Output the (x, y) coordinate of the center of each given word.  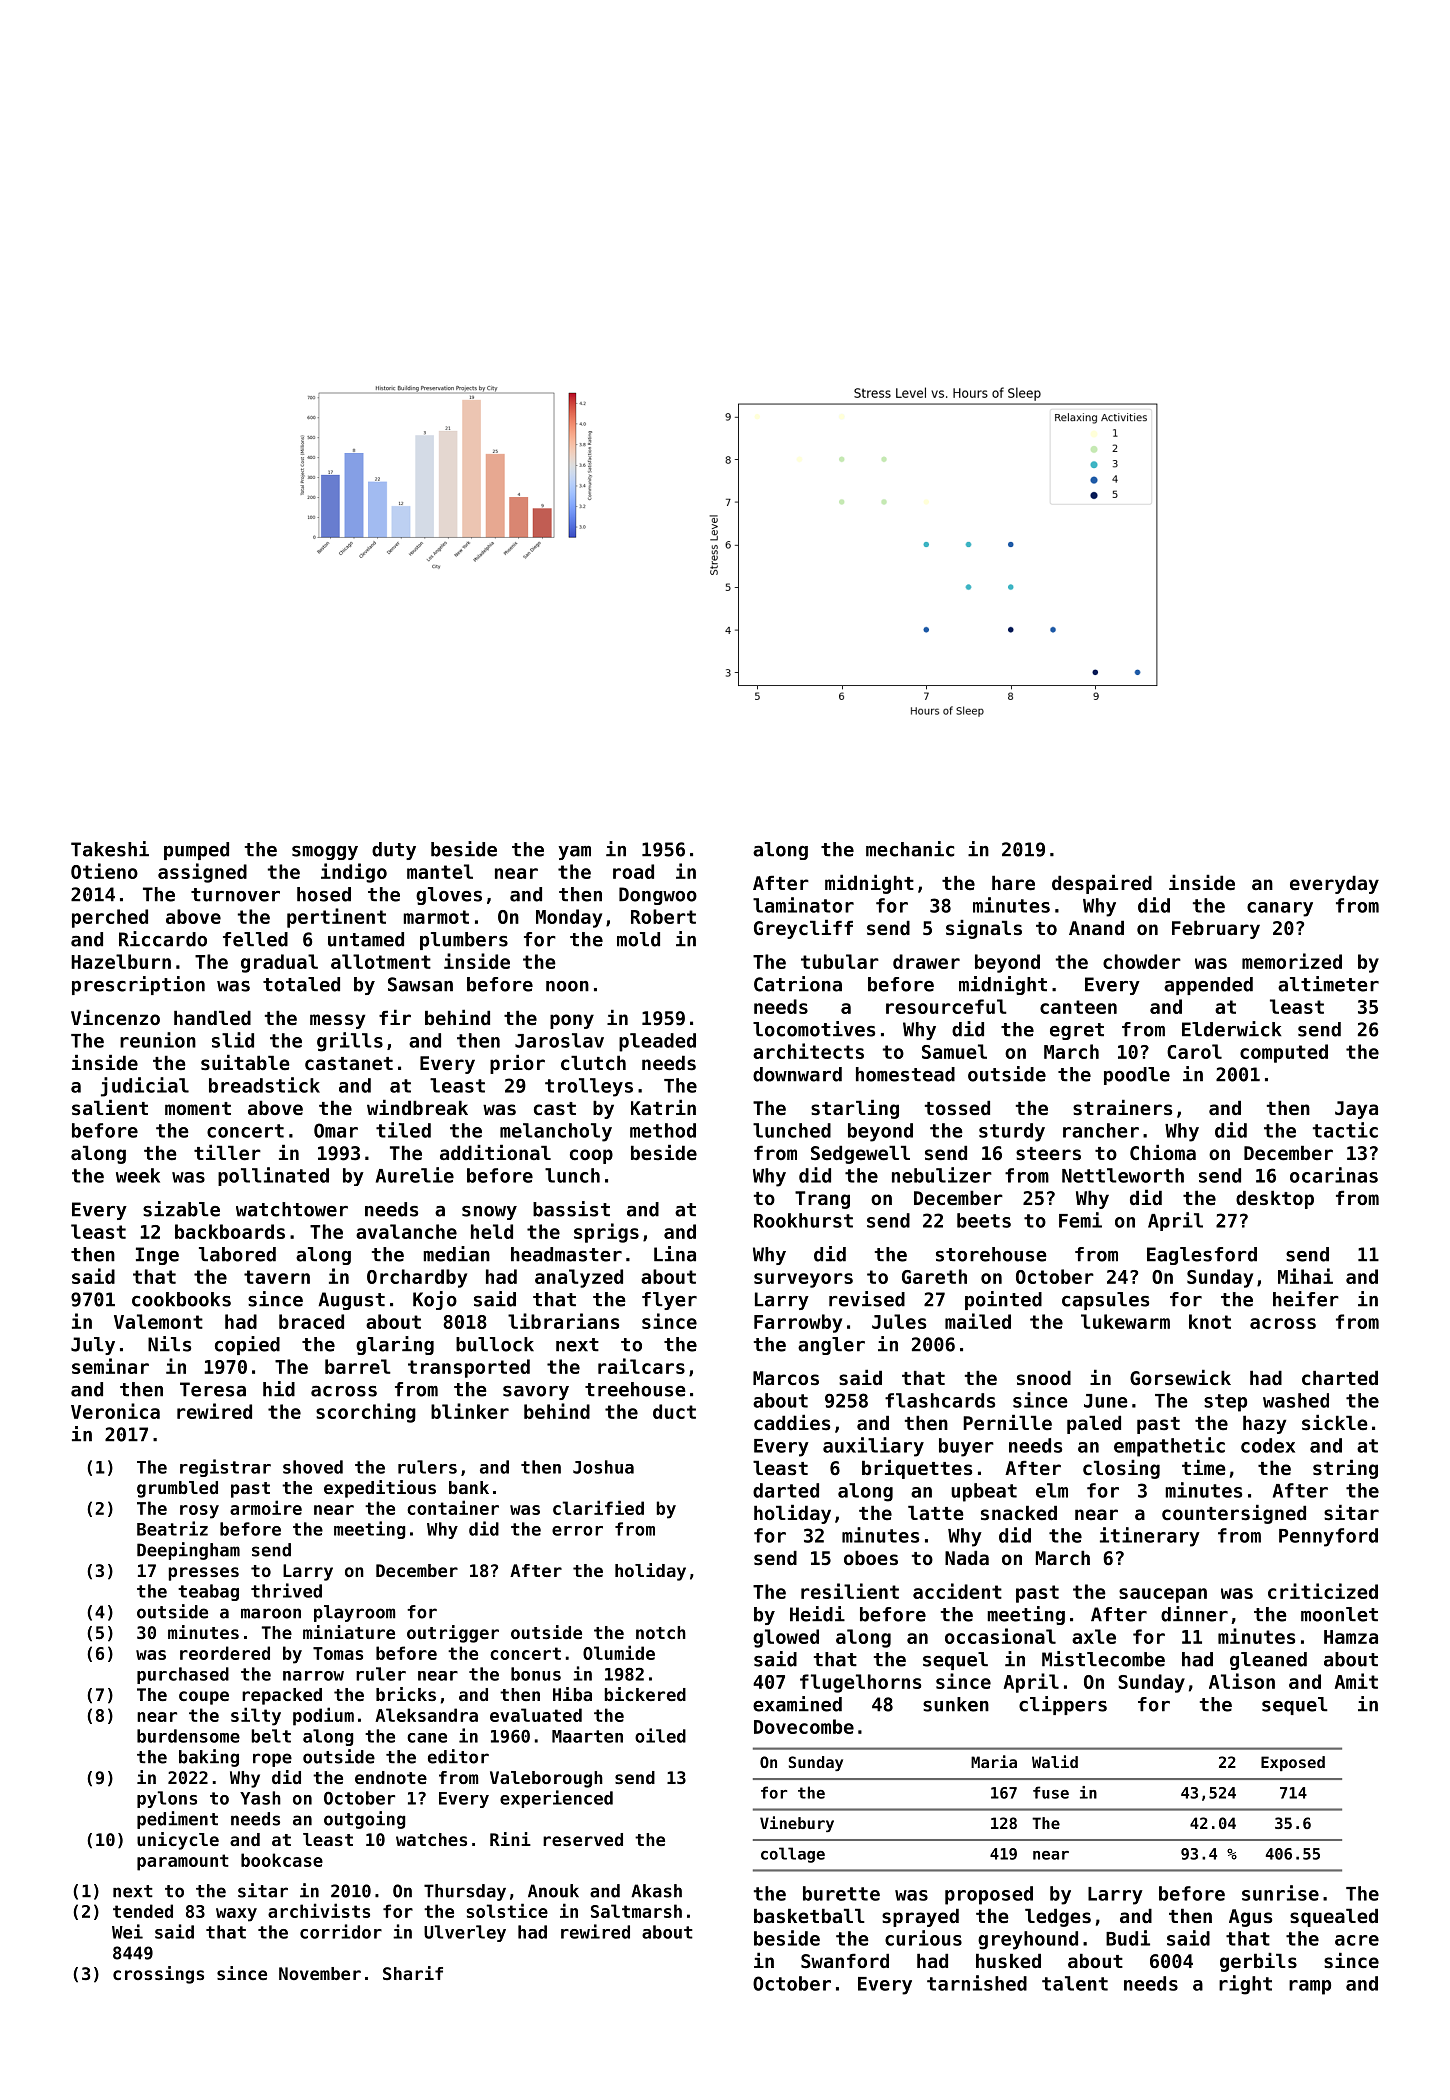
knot (1210, 1321)
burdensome (188, 1736)
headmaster (566, 1254)
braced (311, 1321)
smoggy (325, 853)
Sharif (413, 1973)
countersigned (1234, 1514)
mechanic (910, 849)
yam (574, 853)
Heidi (817, 1614)
